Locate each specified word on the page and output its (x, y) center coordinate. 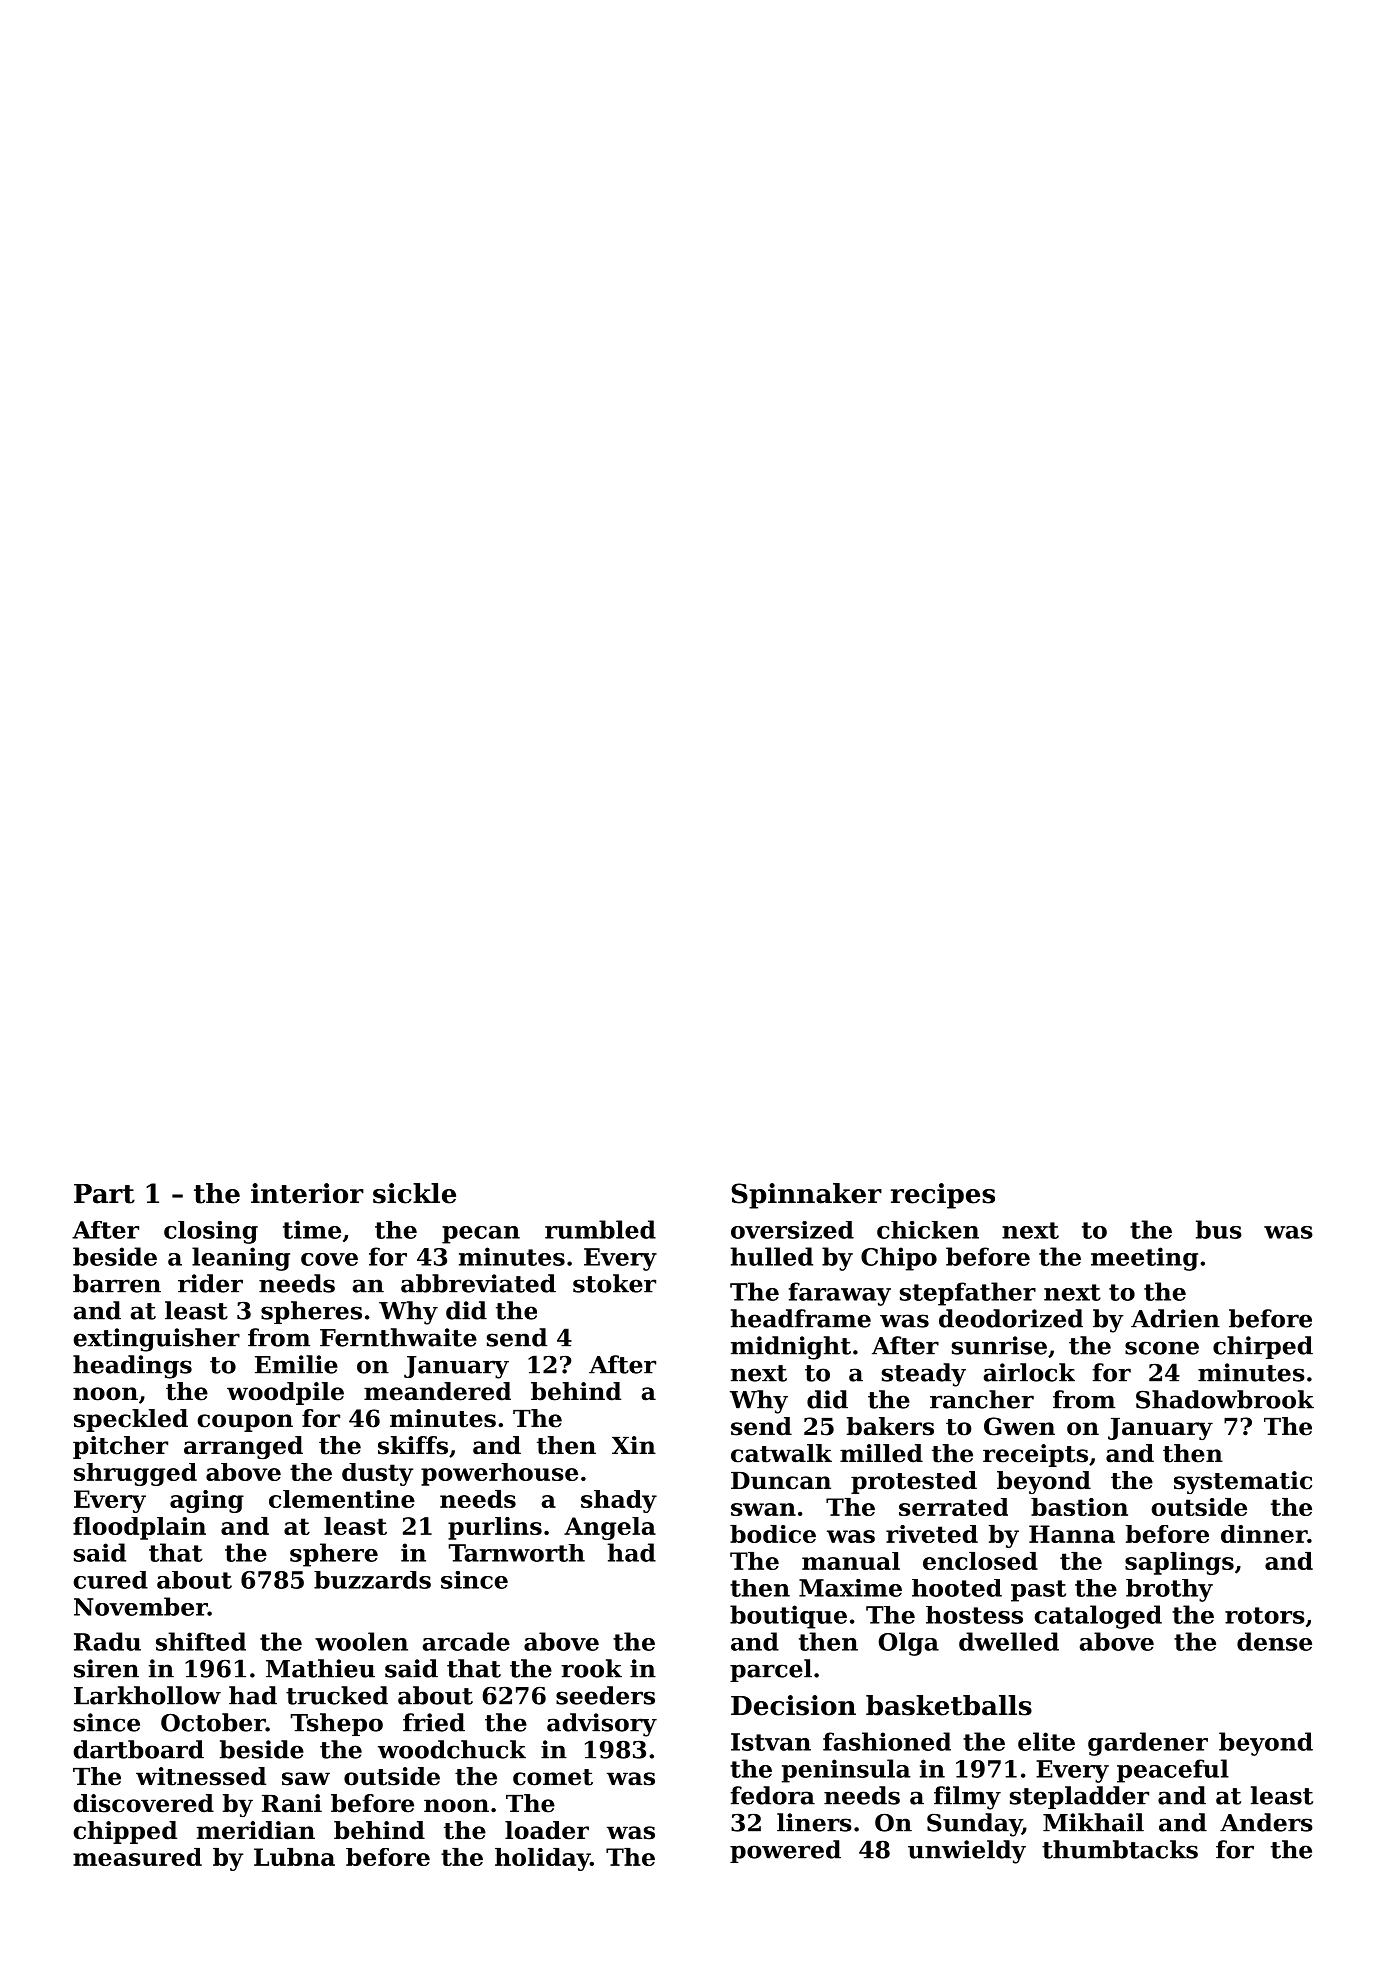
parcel (771, 1670)
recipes (943, 1196)
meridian (256, 1830)
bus (1219, 1229)
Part (104, 1194)
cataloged (1098, 1617)
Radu (107, 1641)
